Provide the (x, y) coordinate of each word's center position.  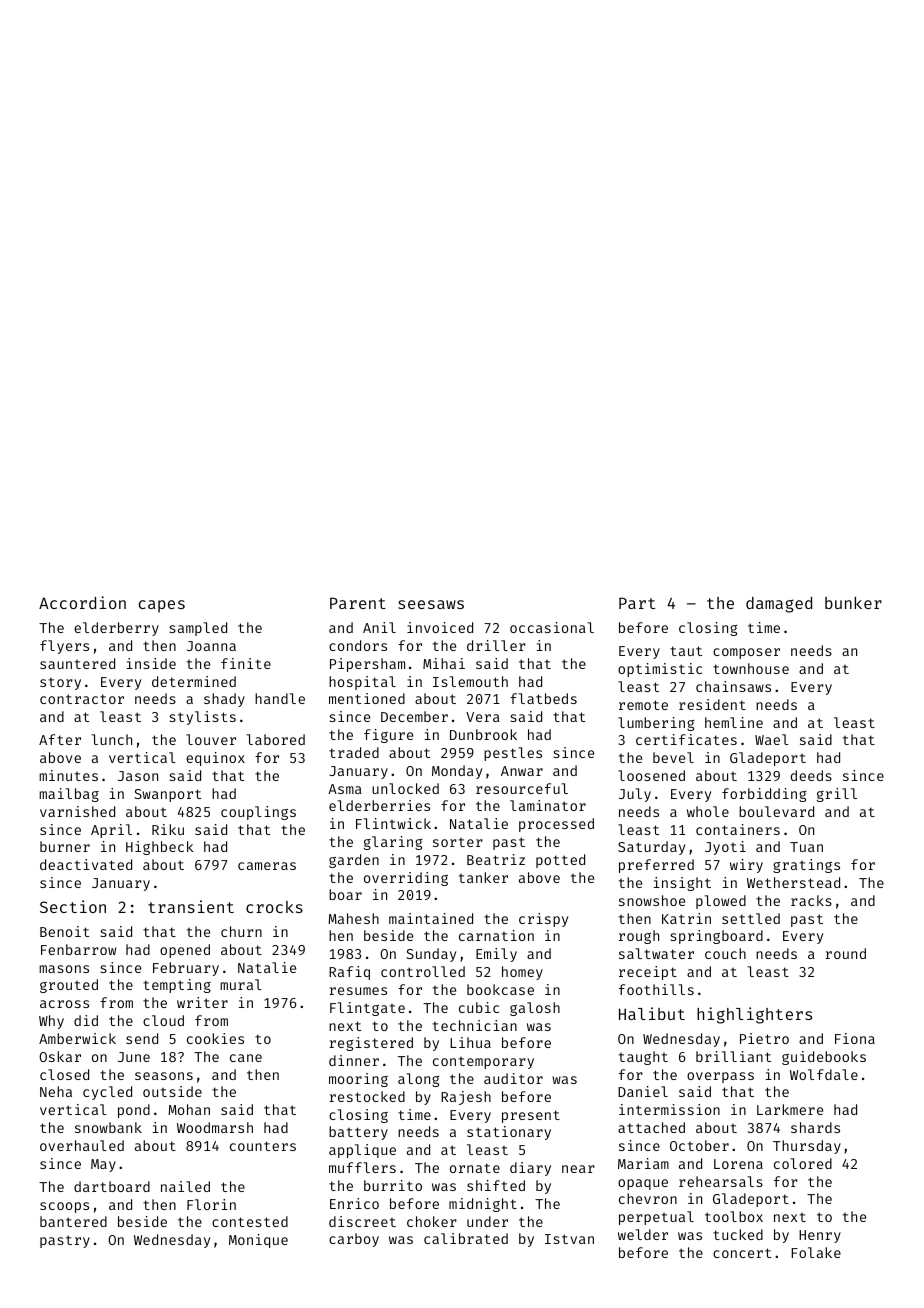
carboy (354, 1240)
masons (64, 969)
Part (637, 603)
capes (162, 606)
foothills (656, 989)
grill (837, 795)
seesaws (431, 604)
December (414, 716)
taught (643, 1058)
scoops (64, 1207)
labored (276, 739)
